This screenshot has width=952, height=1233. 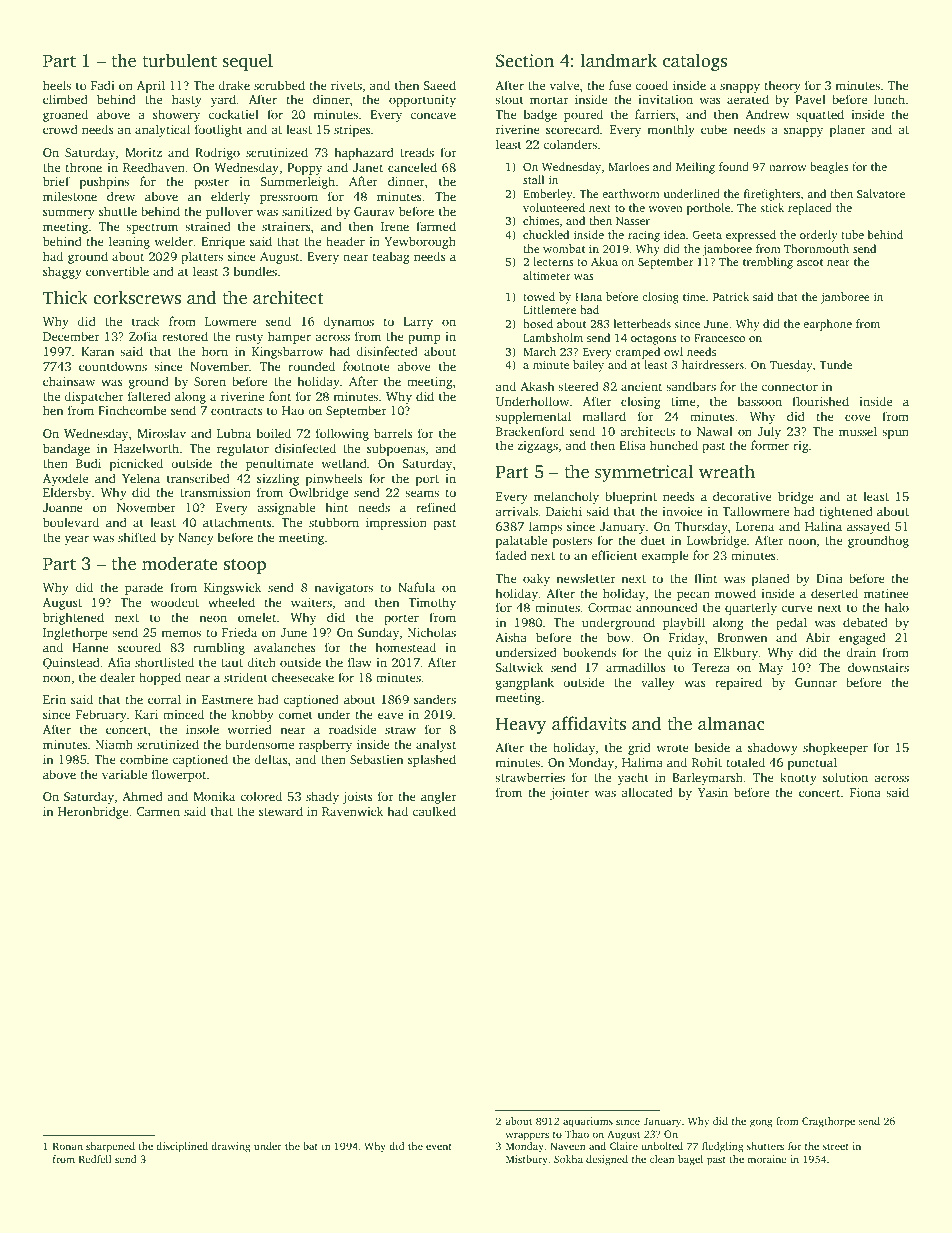 I want to click on stick, so click(x=772, y=207).
